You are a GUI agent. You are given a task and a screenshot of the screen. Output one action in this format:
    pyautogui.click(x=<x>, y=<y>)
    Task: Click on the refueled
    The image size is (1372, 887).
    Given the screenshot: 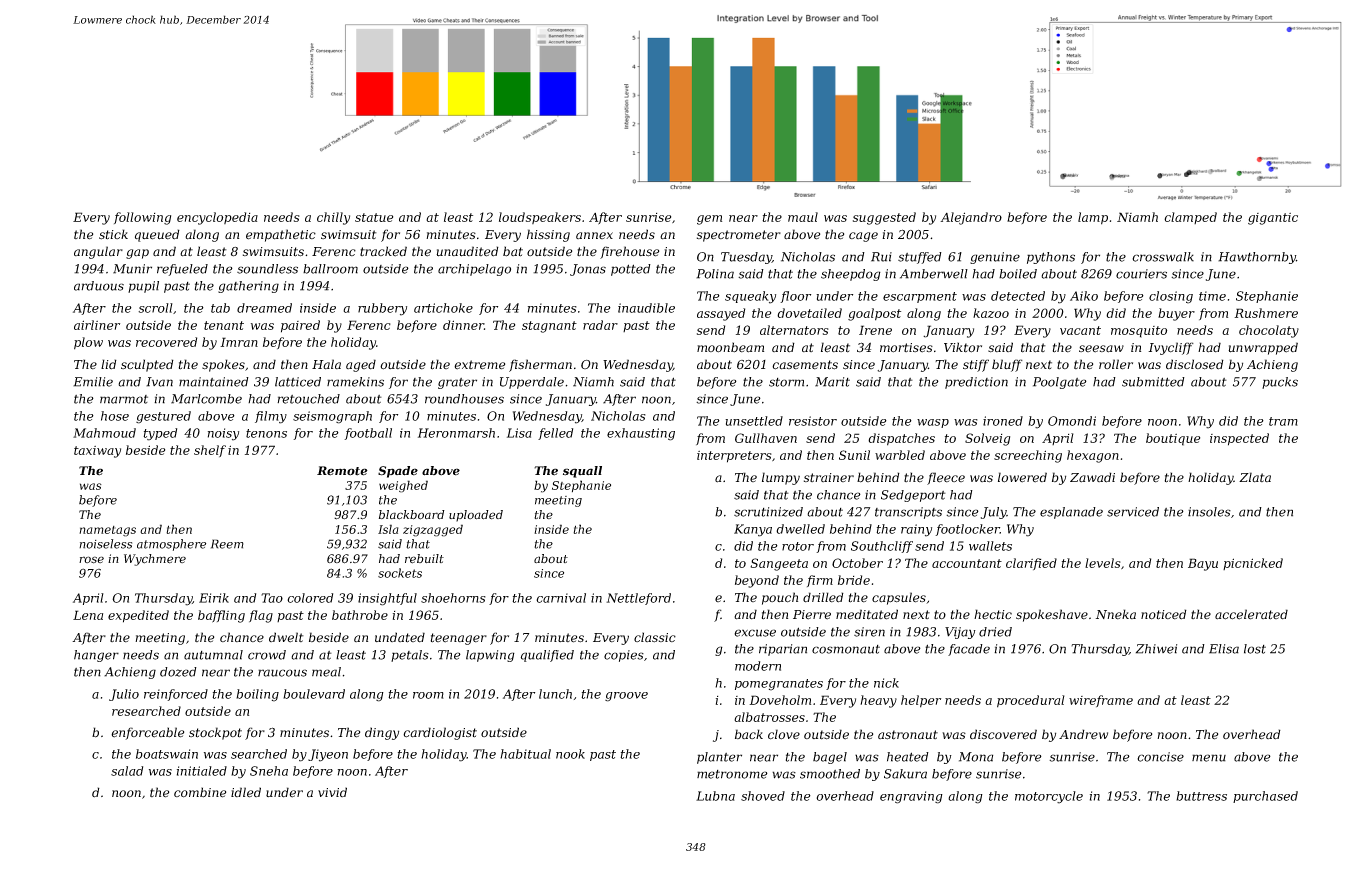 What is the action you would take?
    pyautogui.click(x=182, y=270)
